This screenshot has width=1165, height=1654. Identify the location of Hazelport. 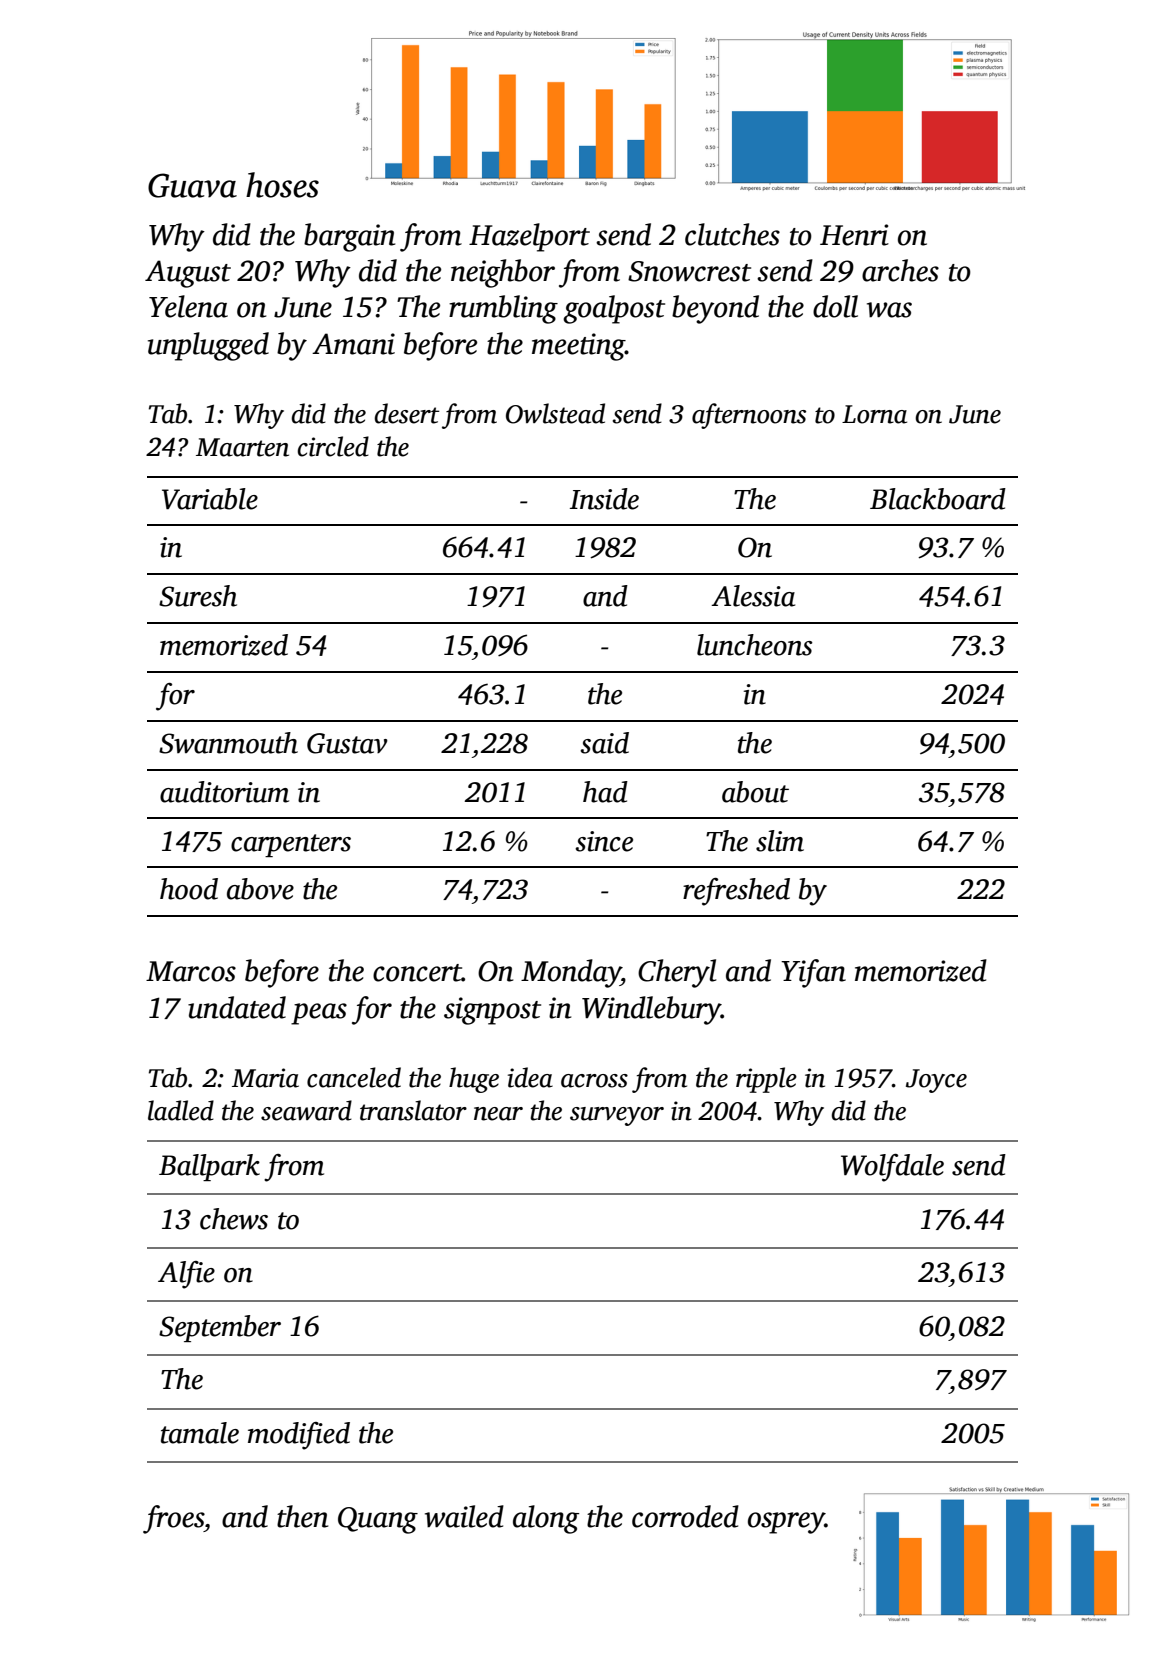
(529, 237).
